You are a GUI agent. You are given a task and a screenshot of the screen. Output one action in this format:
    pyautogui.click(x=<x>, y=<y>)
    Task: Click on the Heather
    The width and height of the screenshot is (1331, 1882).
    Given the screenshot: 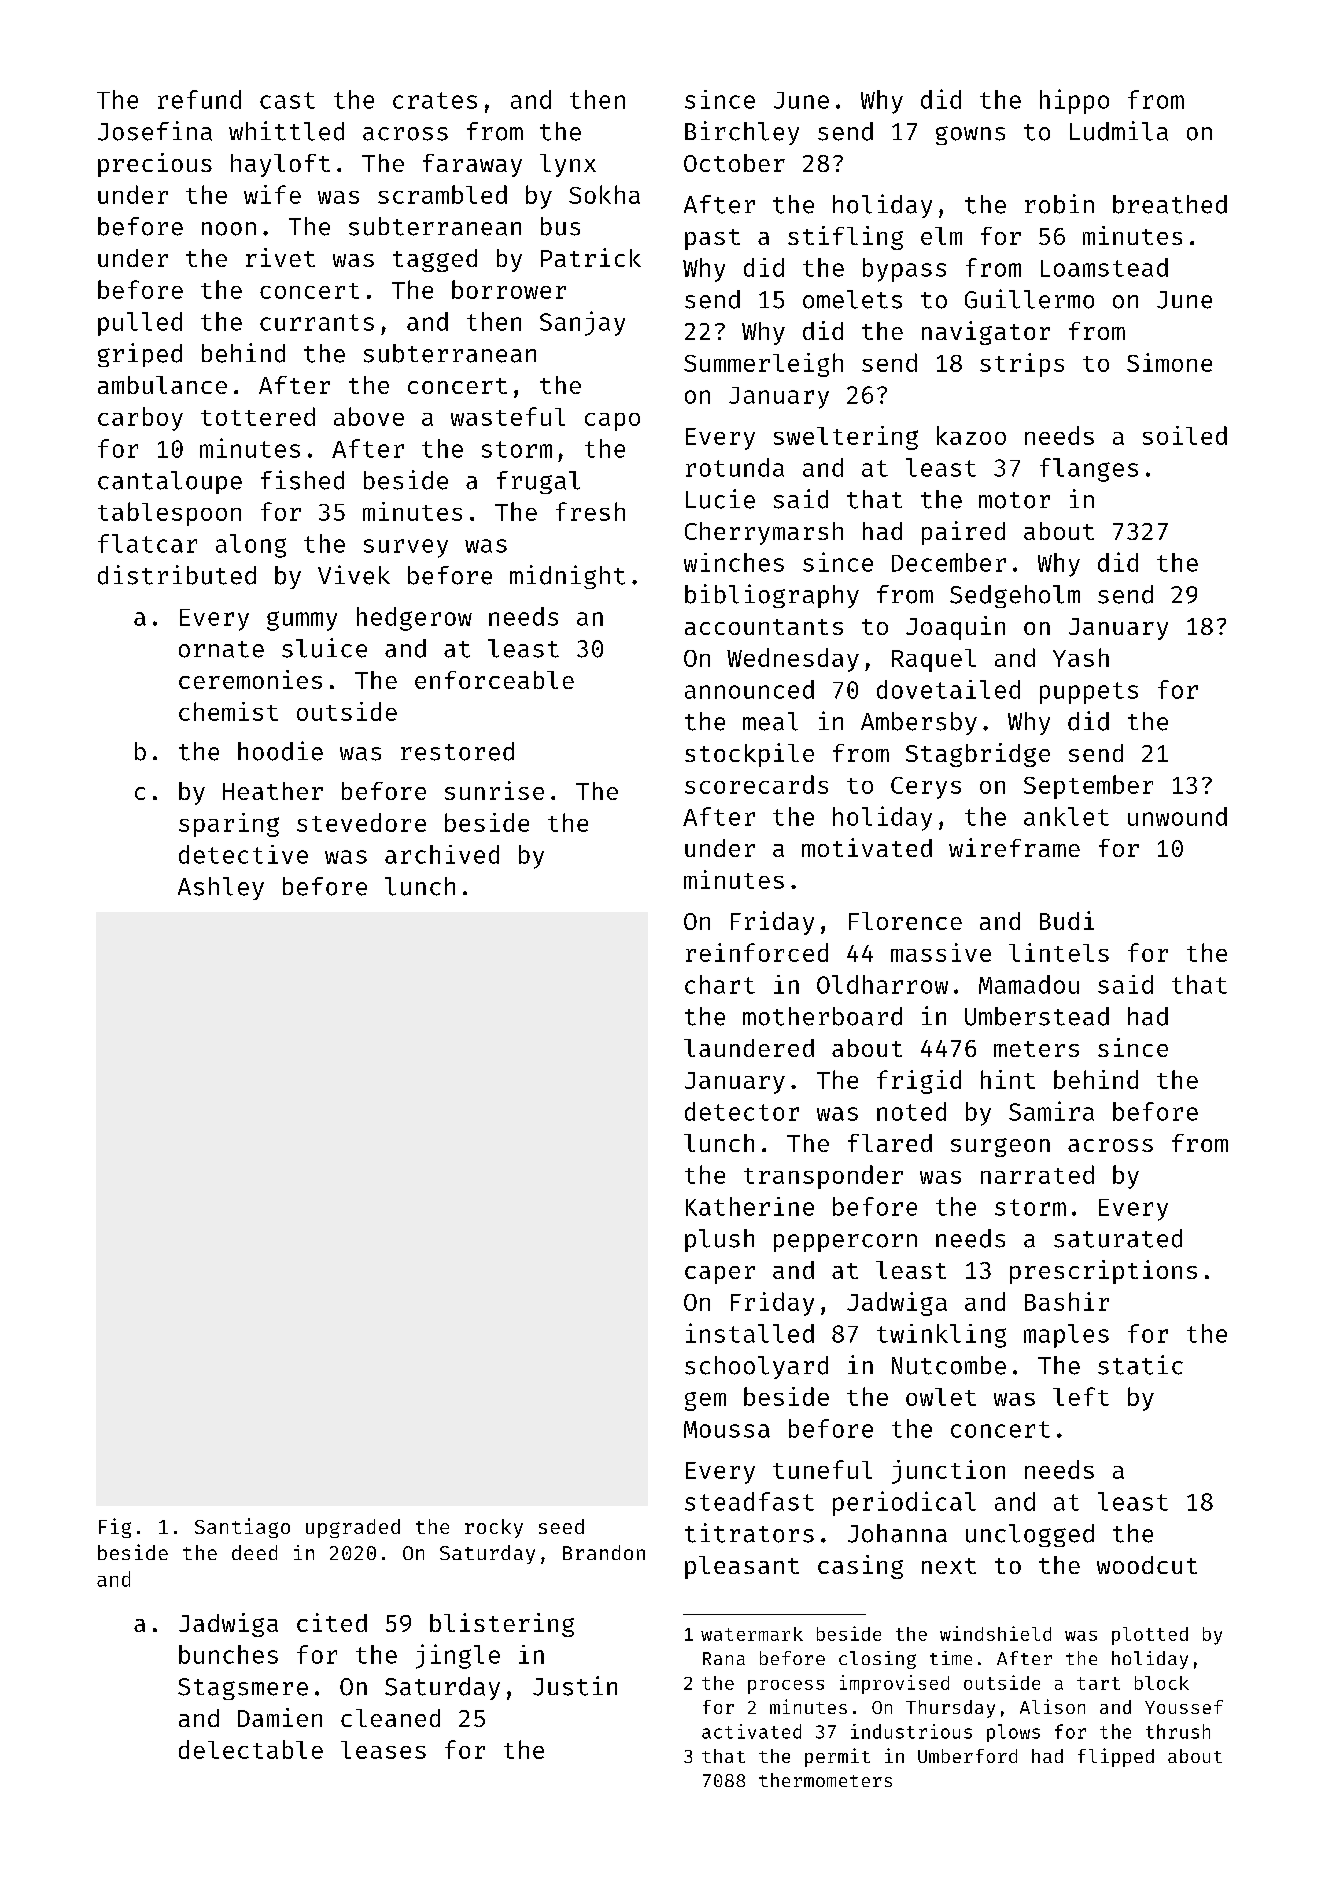 What is the action you would take?
    pyautogui.click(x=273, y=791)
